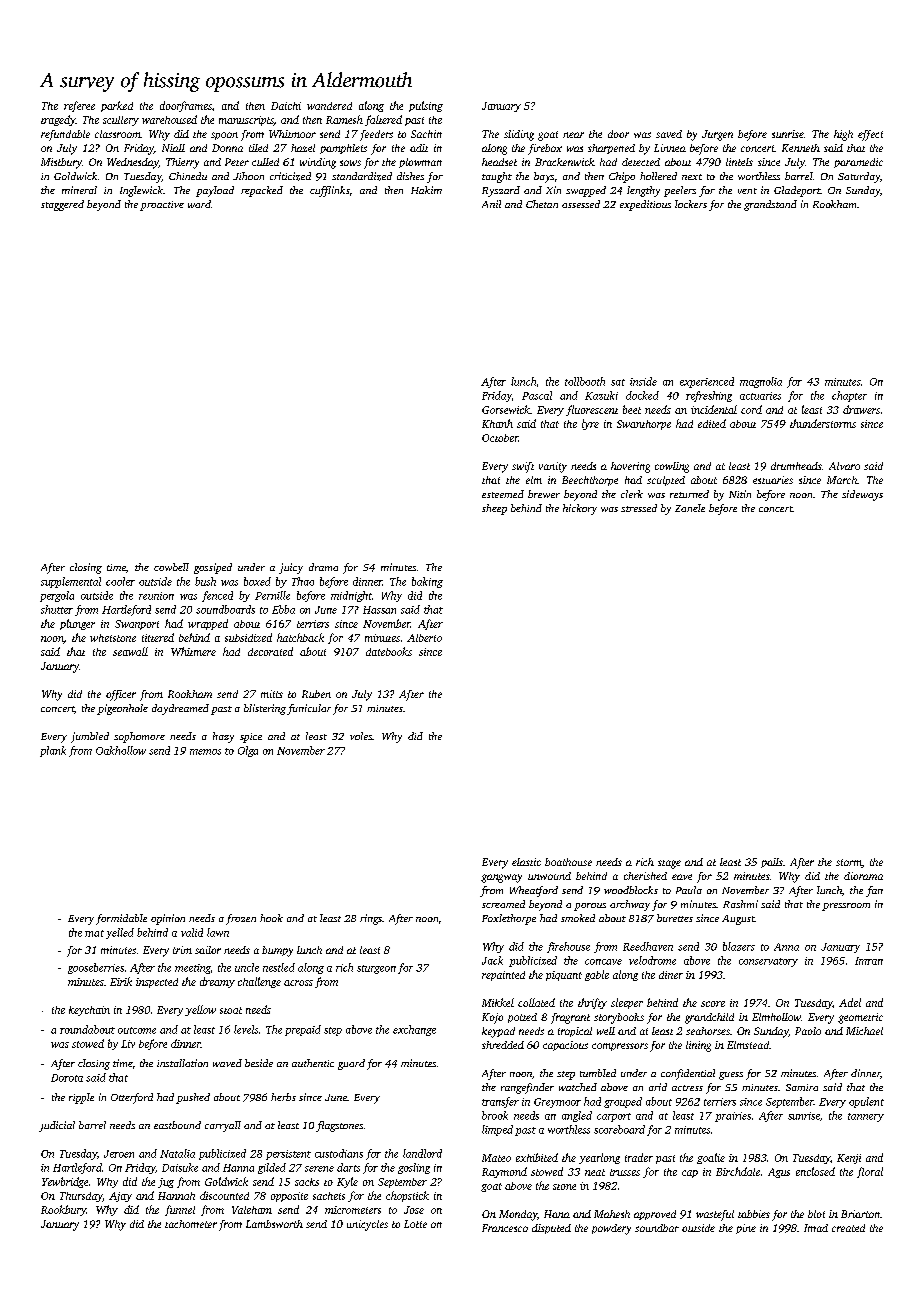 The height and width of the page is (1308, 924). Describe the element at coordinates (258, 148) in the page. I see `tiled` at that location.
